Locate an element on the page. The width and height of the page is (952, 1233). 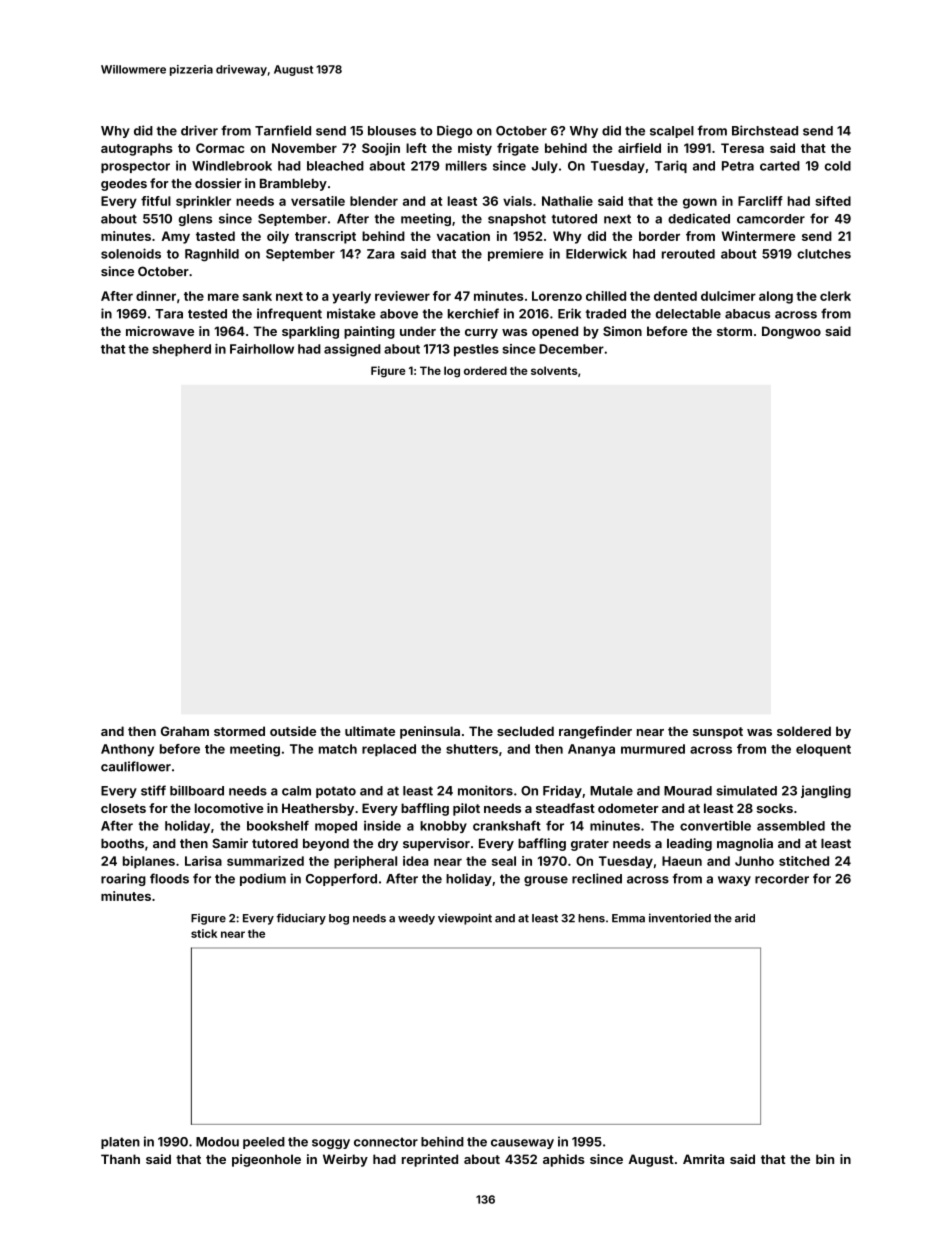
Amrita is located at coordinates (703, 1159).
